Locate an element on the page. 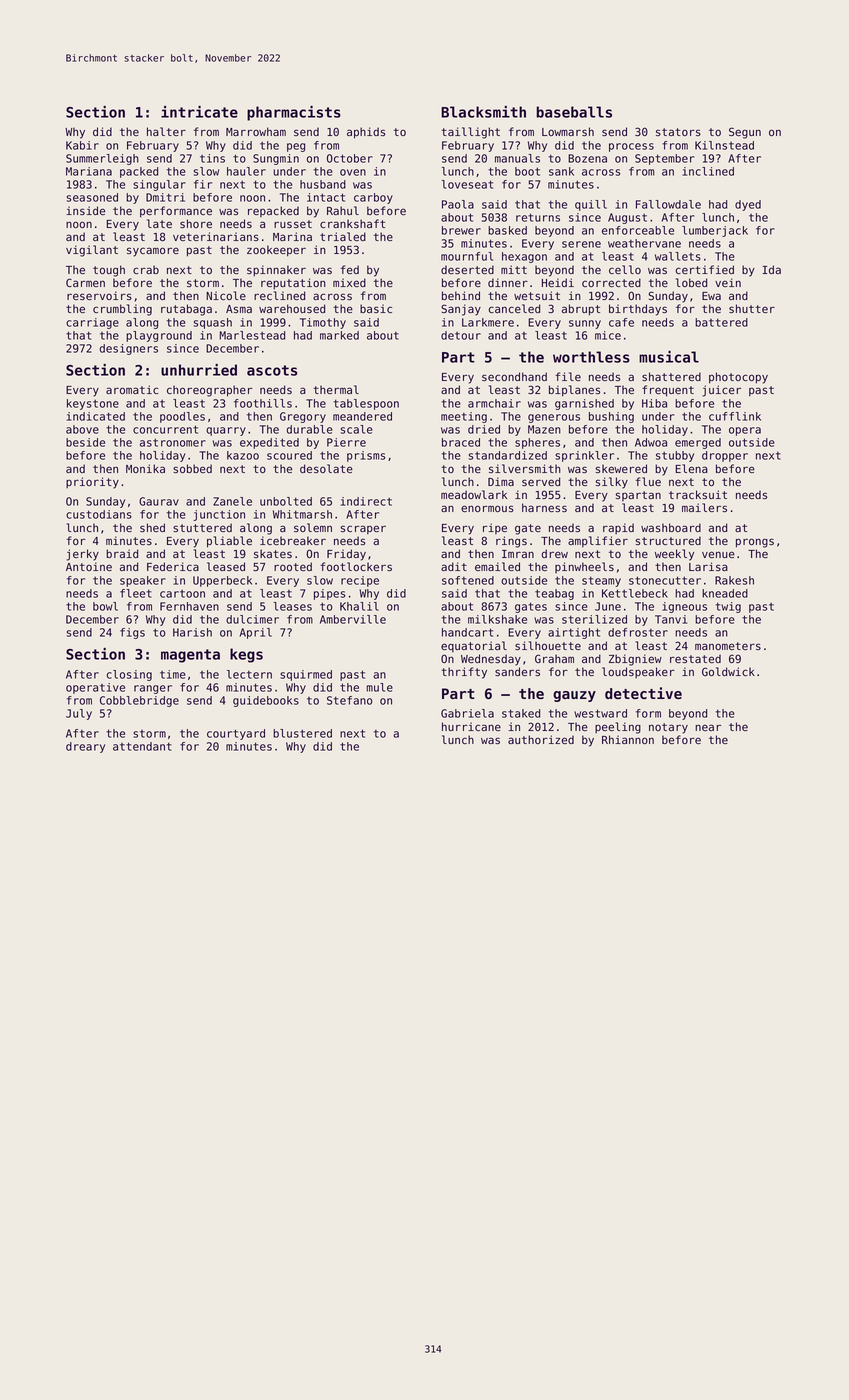  loveseat is located at coordinates (467, 184).
